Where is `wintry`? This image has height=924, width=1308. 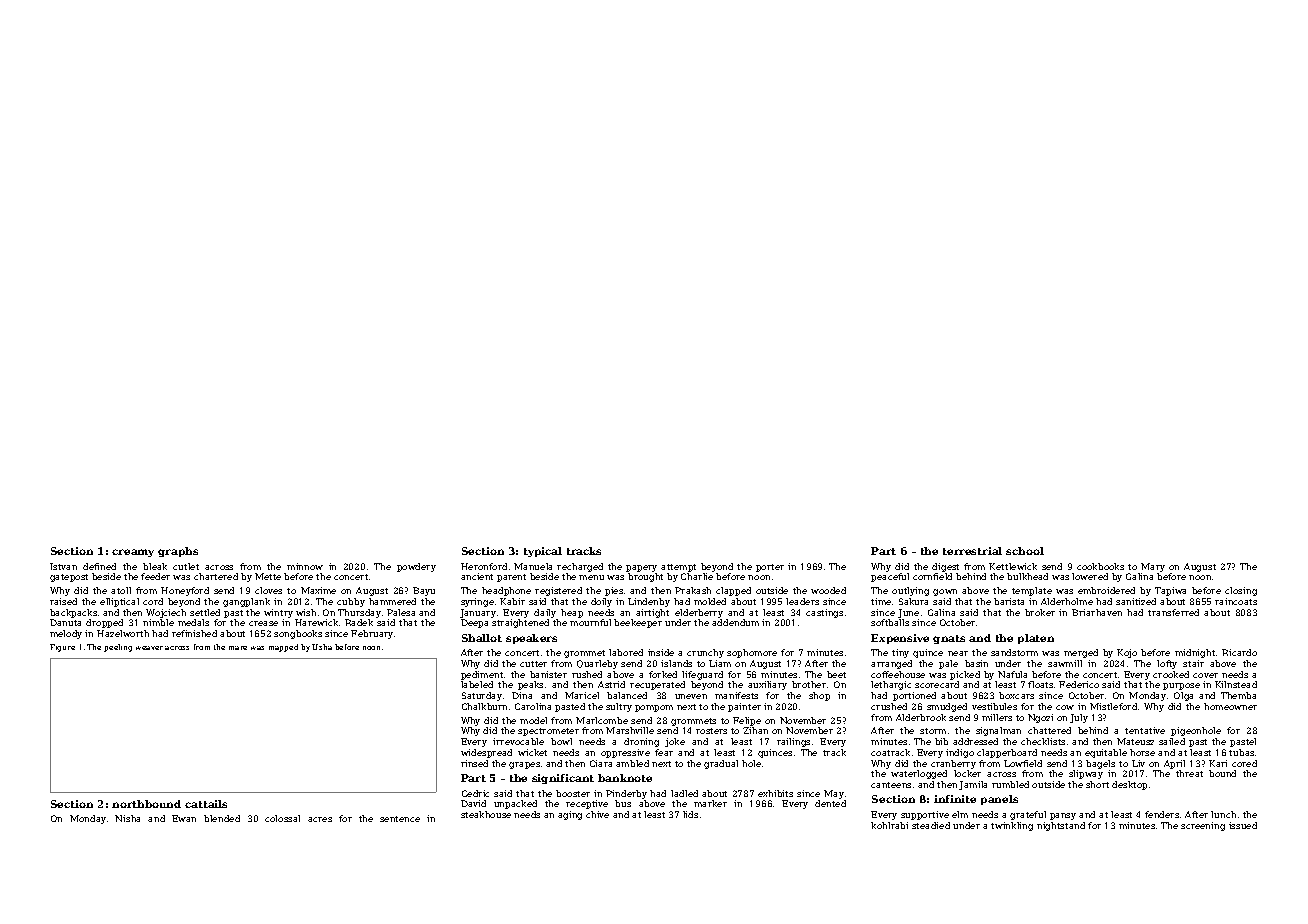 wintry is located at coordinates (278, 613).
